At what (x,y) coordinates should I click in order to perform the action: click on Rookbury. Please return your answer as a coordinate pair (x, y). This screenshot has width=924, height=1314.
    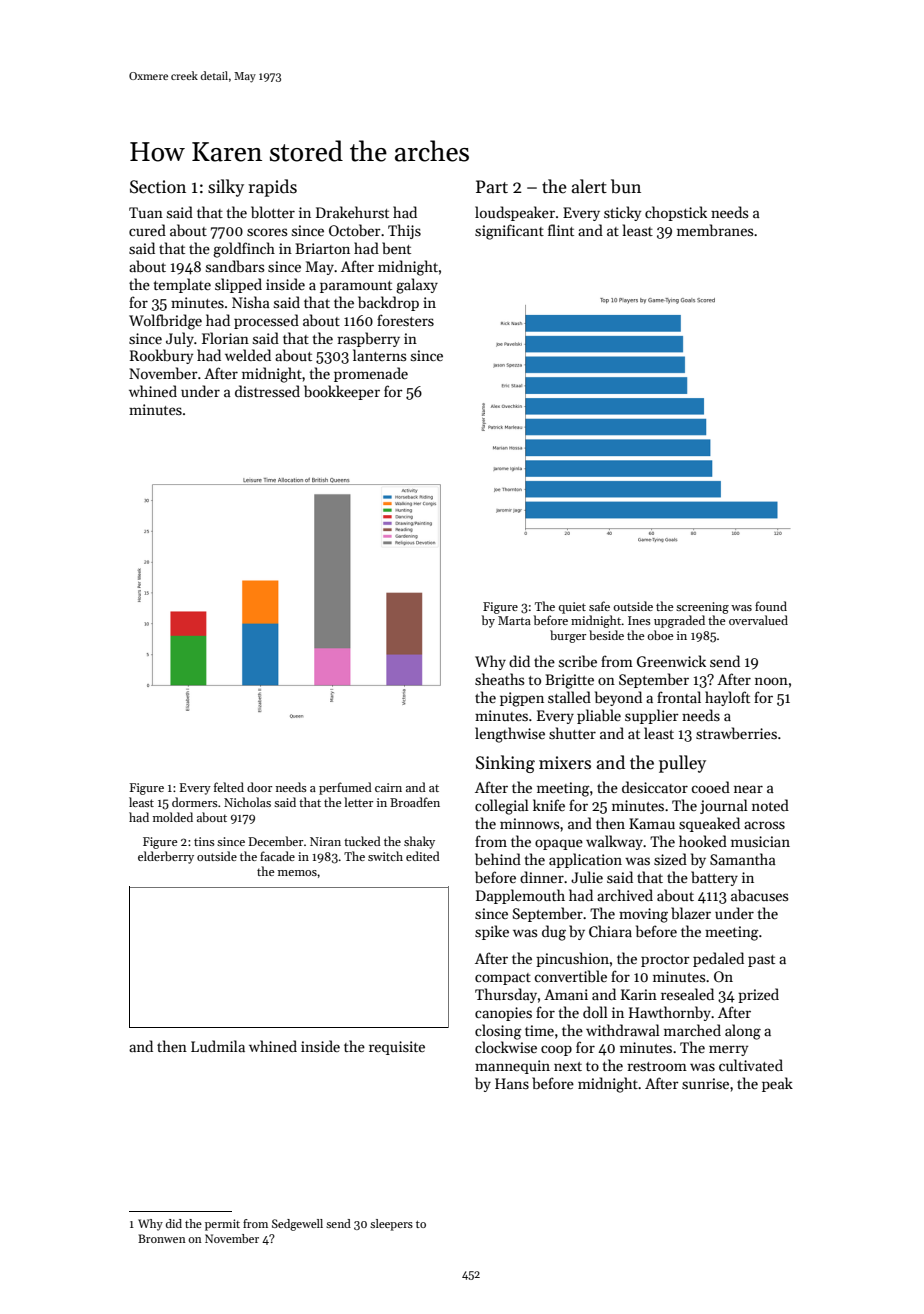
    Looking at the image, I should click on (161, 356).
